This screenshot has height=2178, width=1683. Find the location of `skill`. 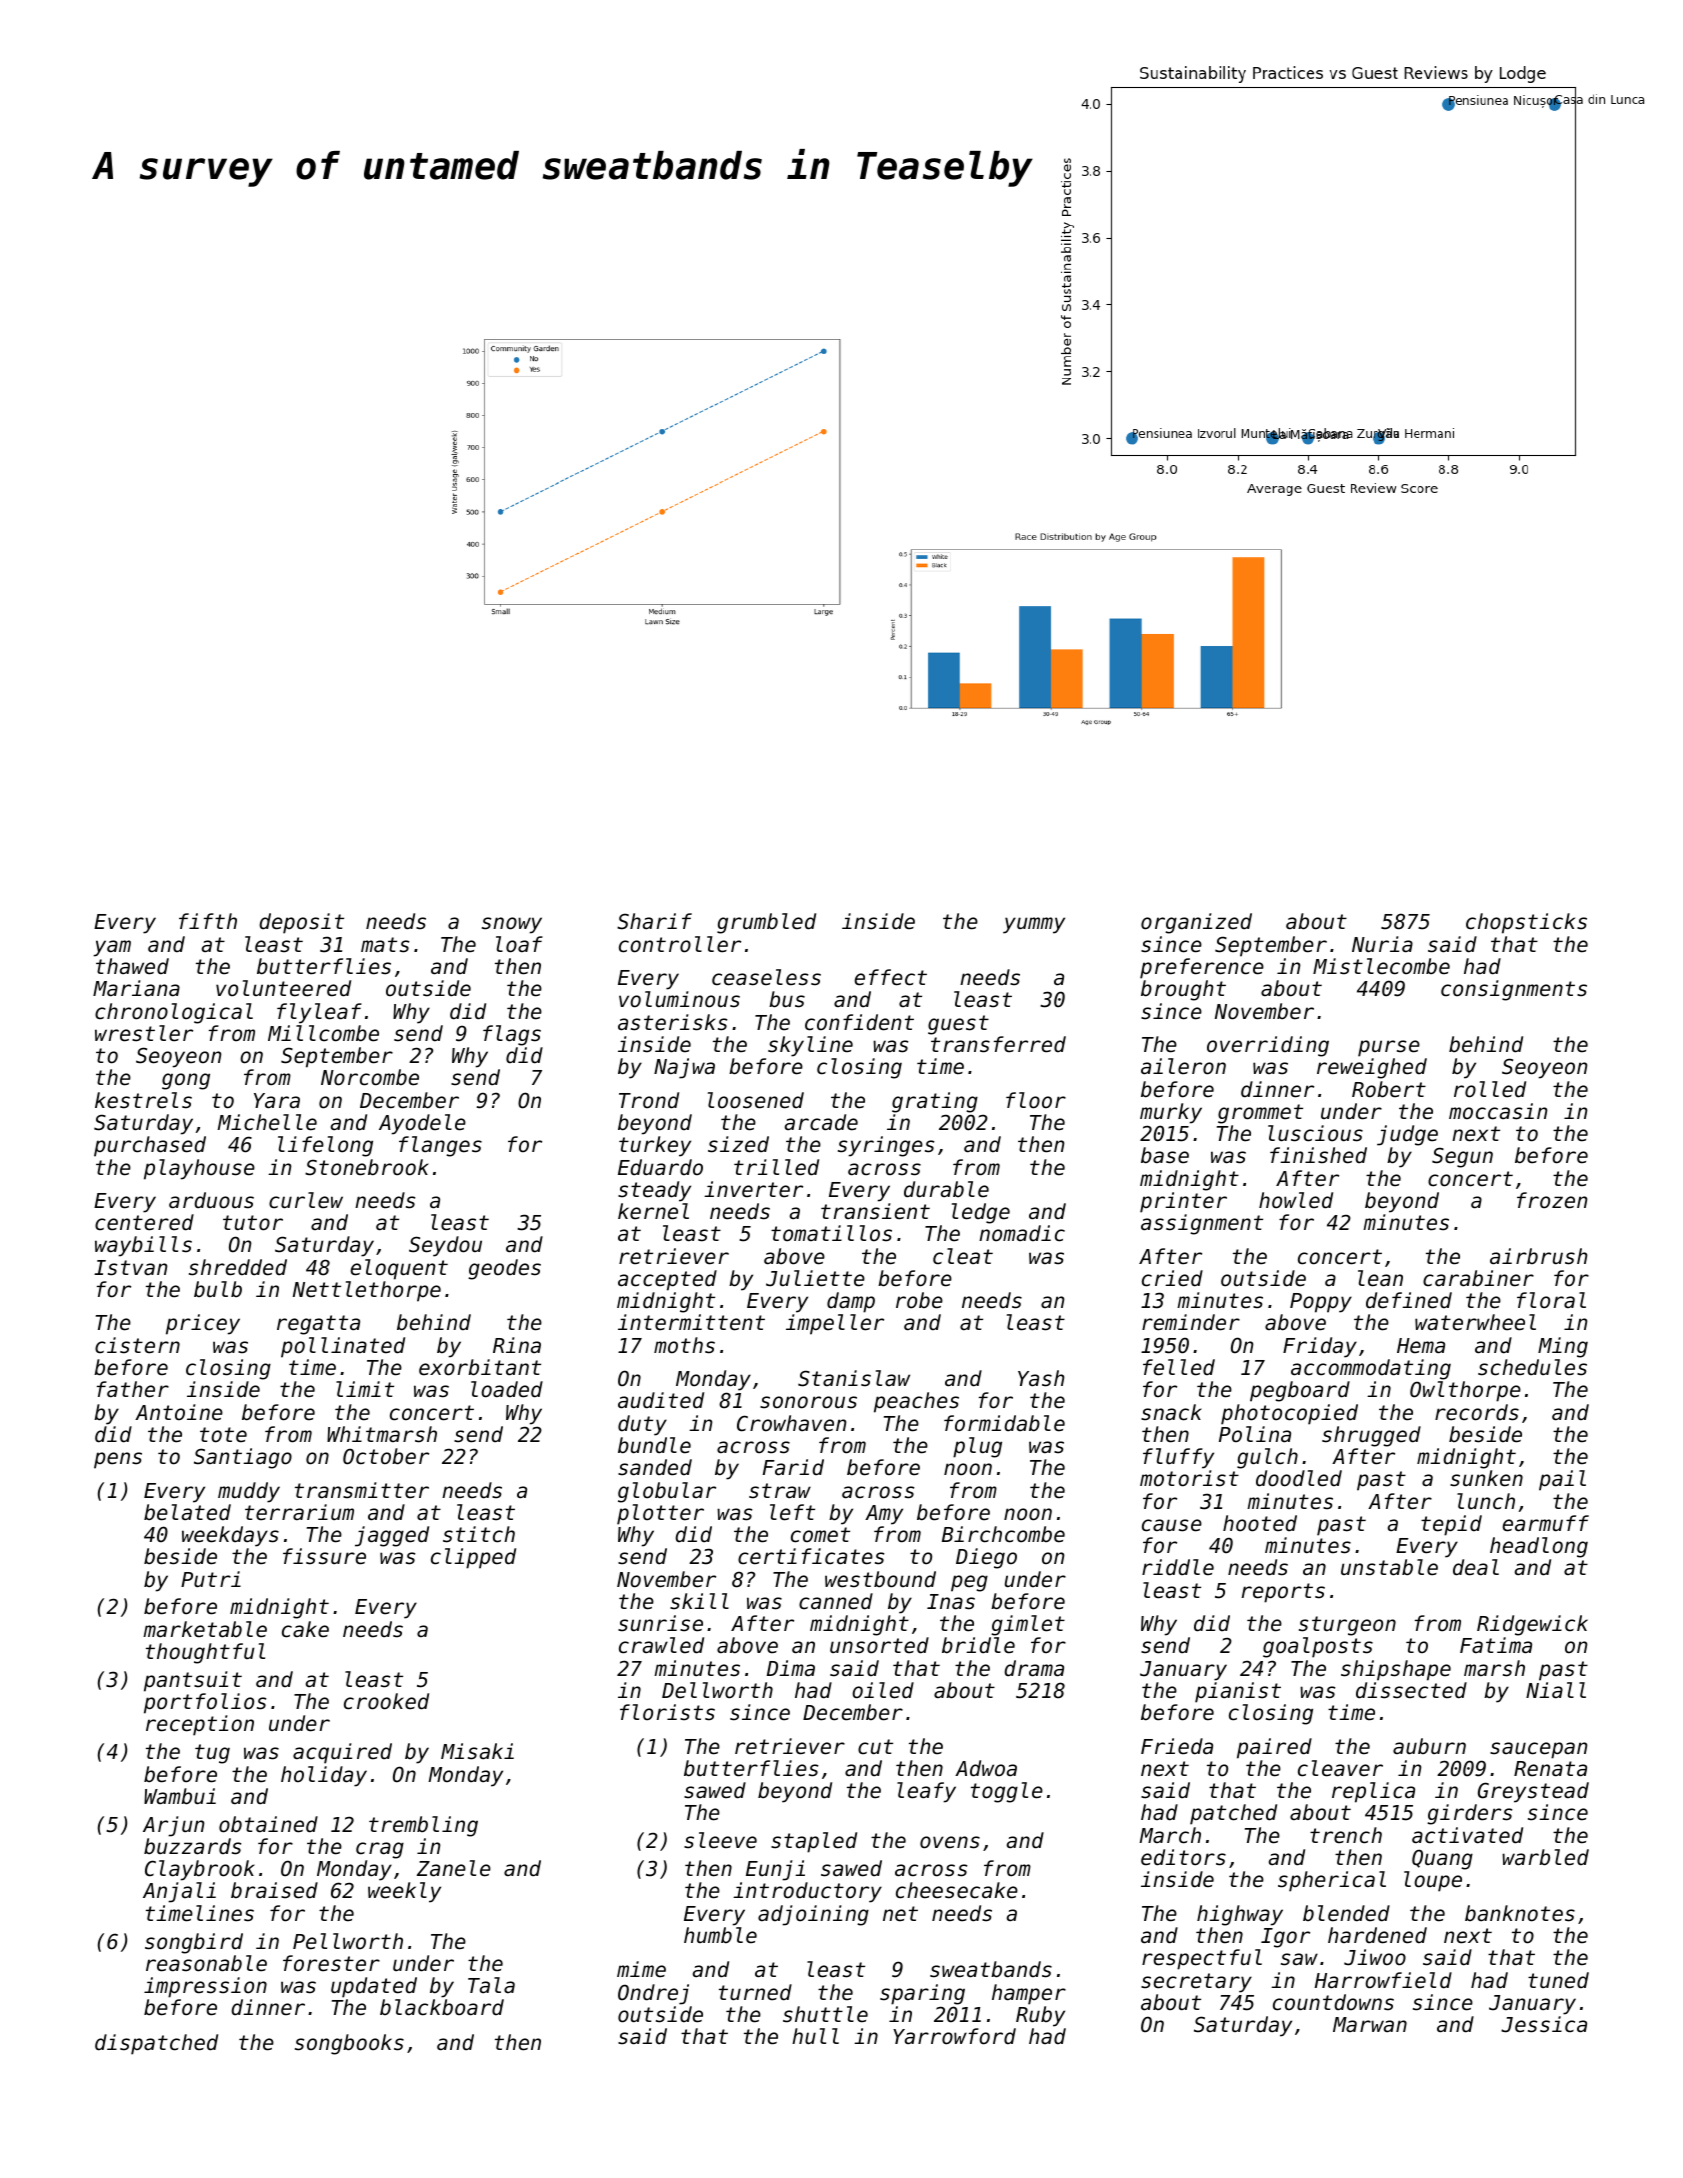

skill is located at coordinates (699, 1601).
